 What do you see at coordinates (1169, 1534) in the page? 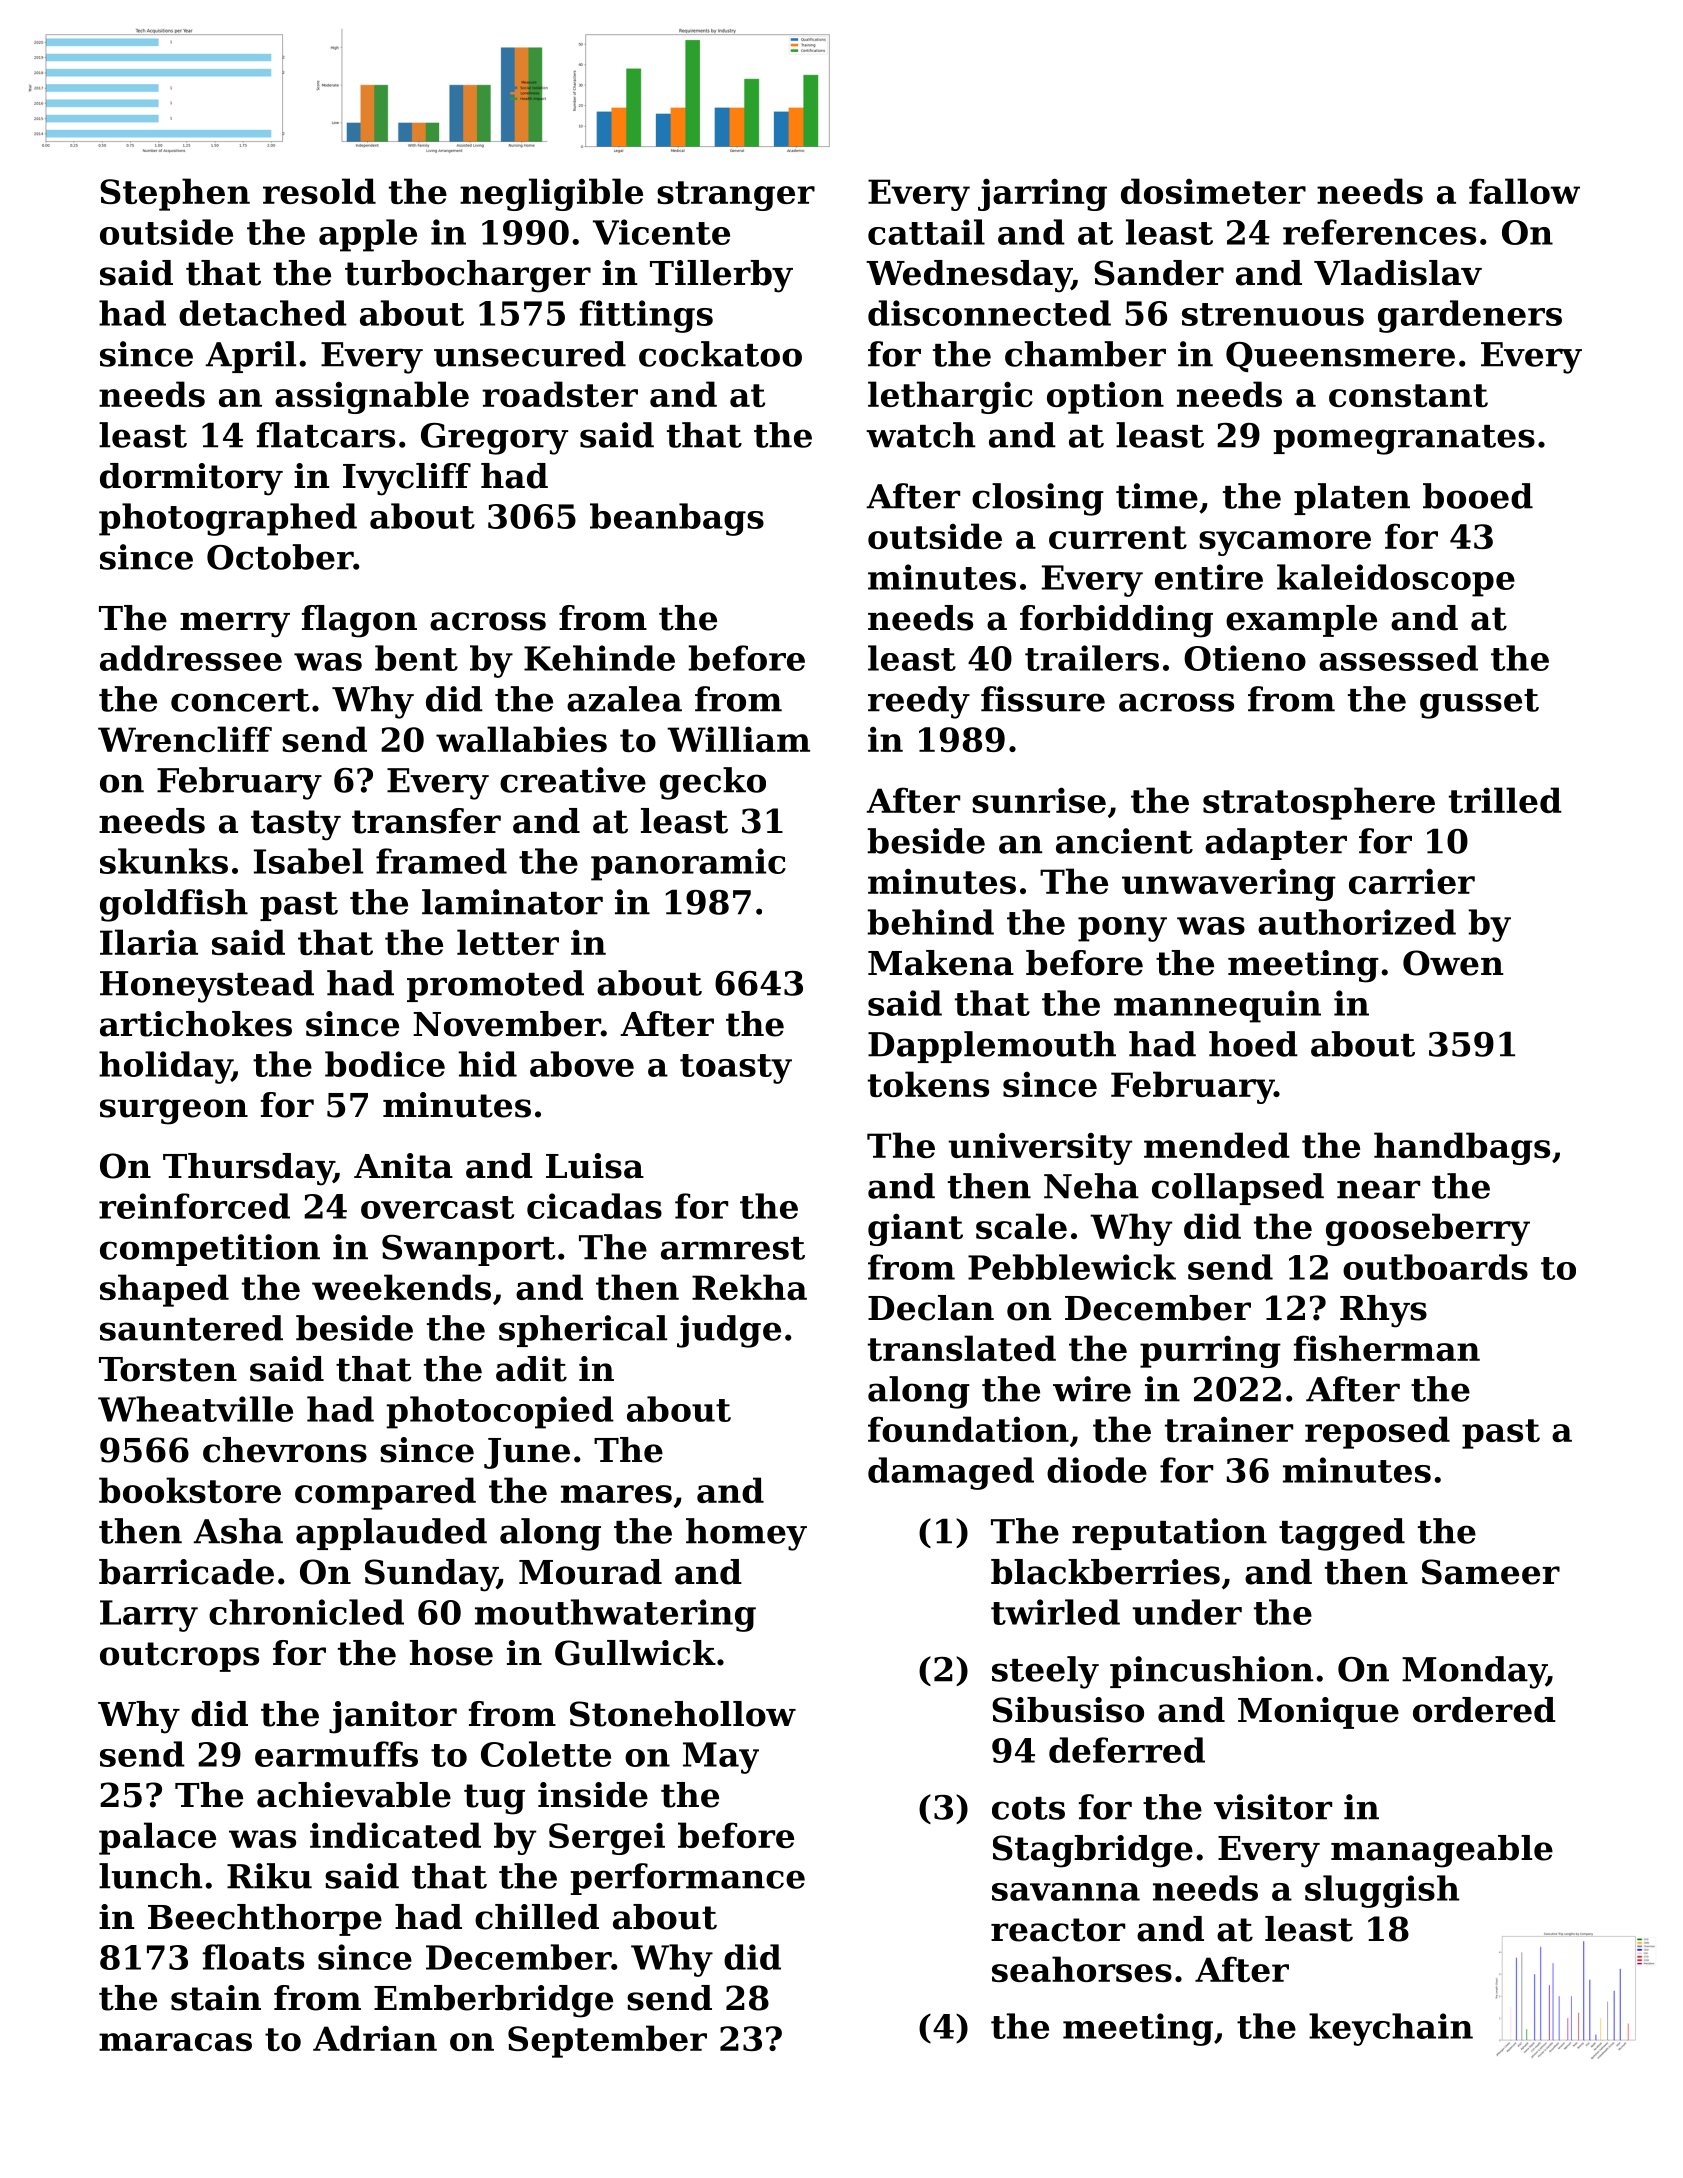
I see `reputation` at bounding box center [1169, 1534].
